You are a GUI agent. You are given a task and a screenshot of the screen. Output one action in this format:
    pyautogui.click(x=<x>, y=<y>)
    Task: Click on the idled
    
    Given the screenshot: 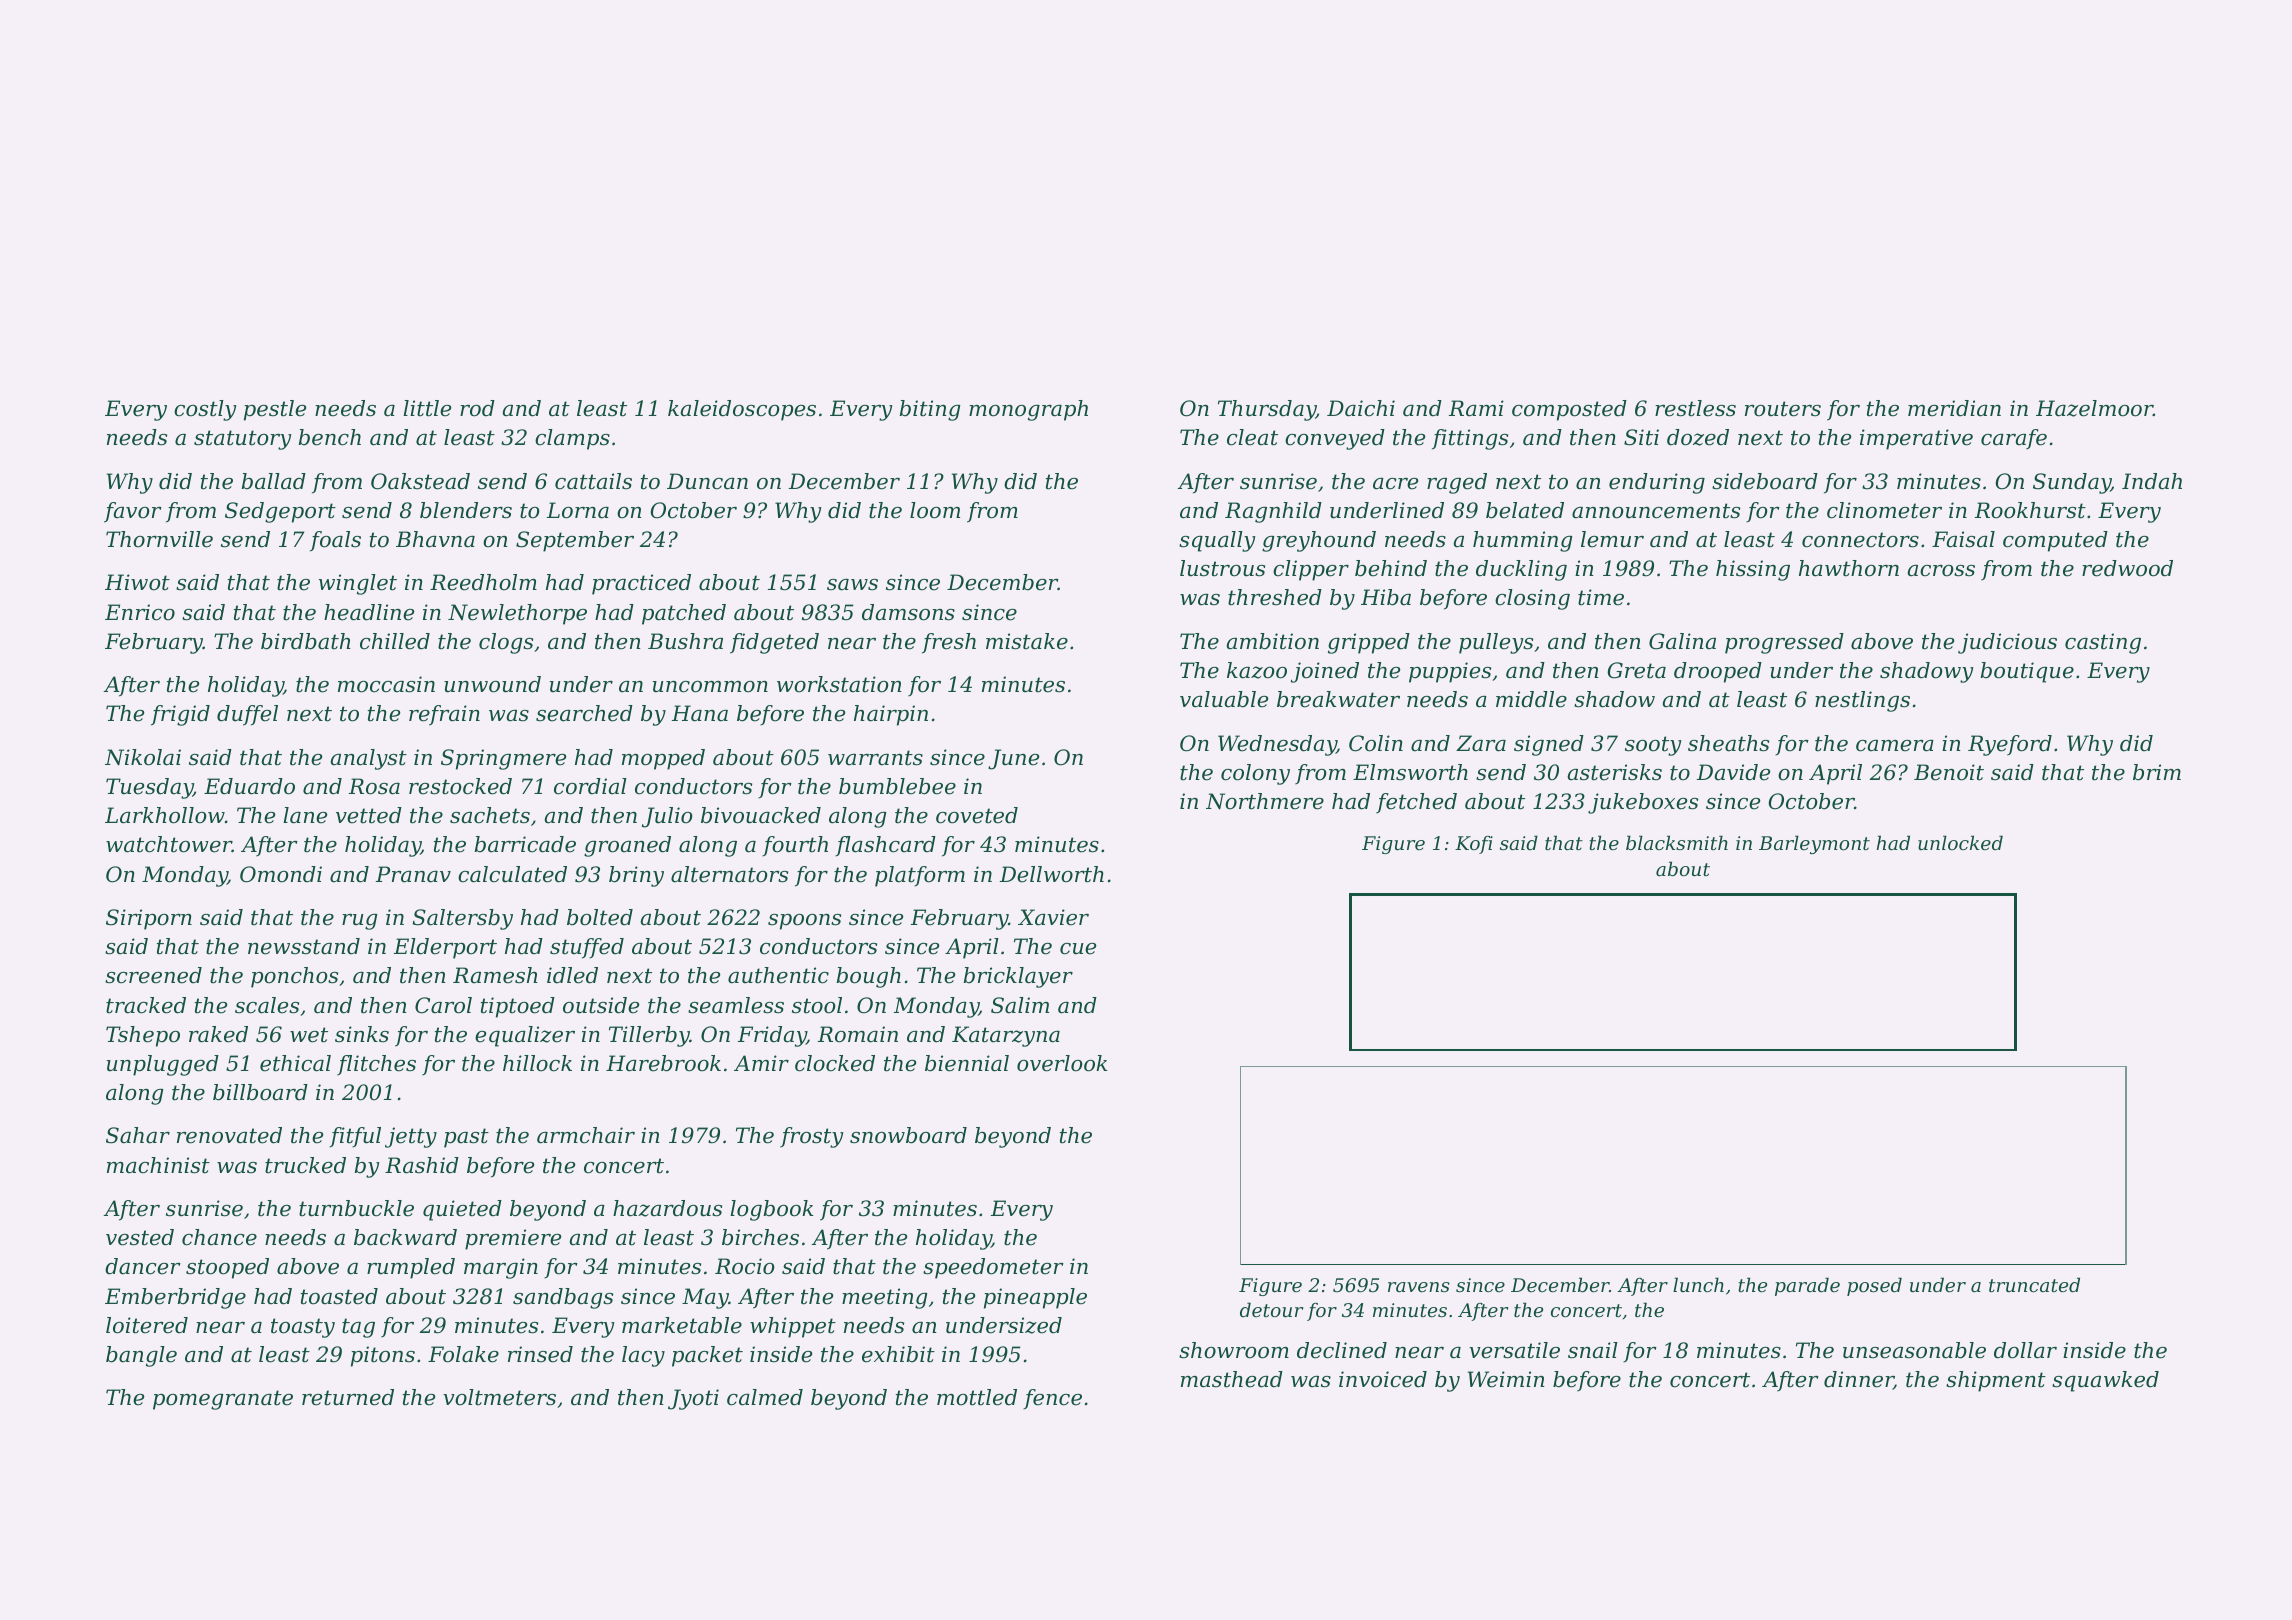 What is the action you would take?
    pyautogui.click(x=572, y=975)
